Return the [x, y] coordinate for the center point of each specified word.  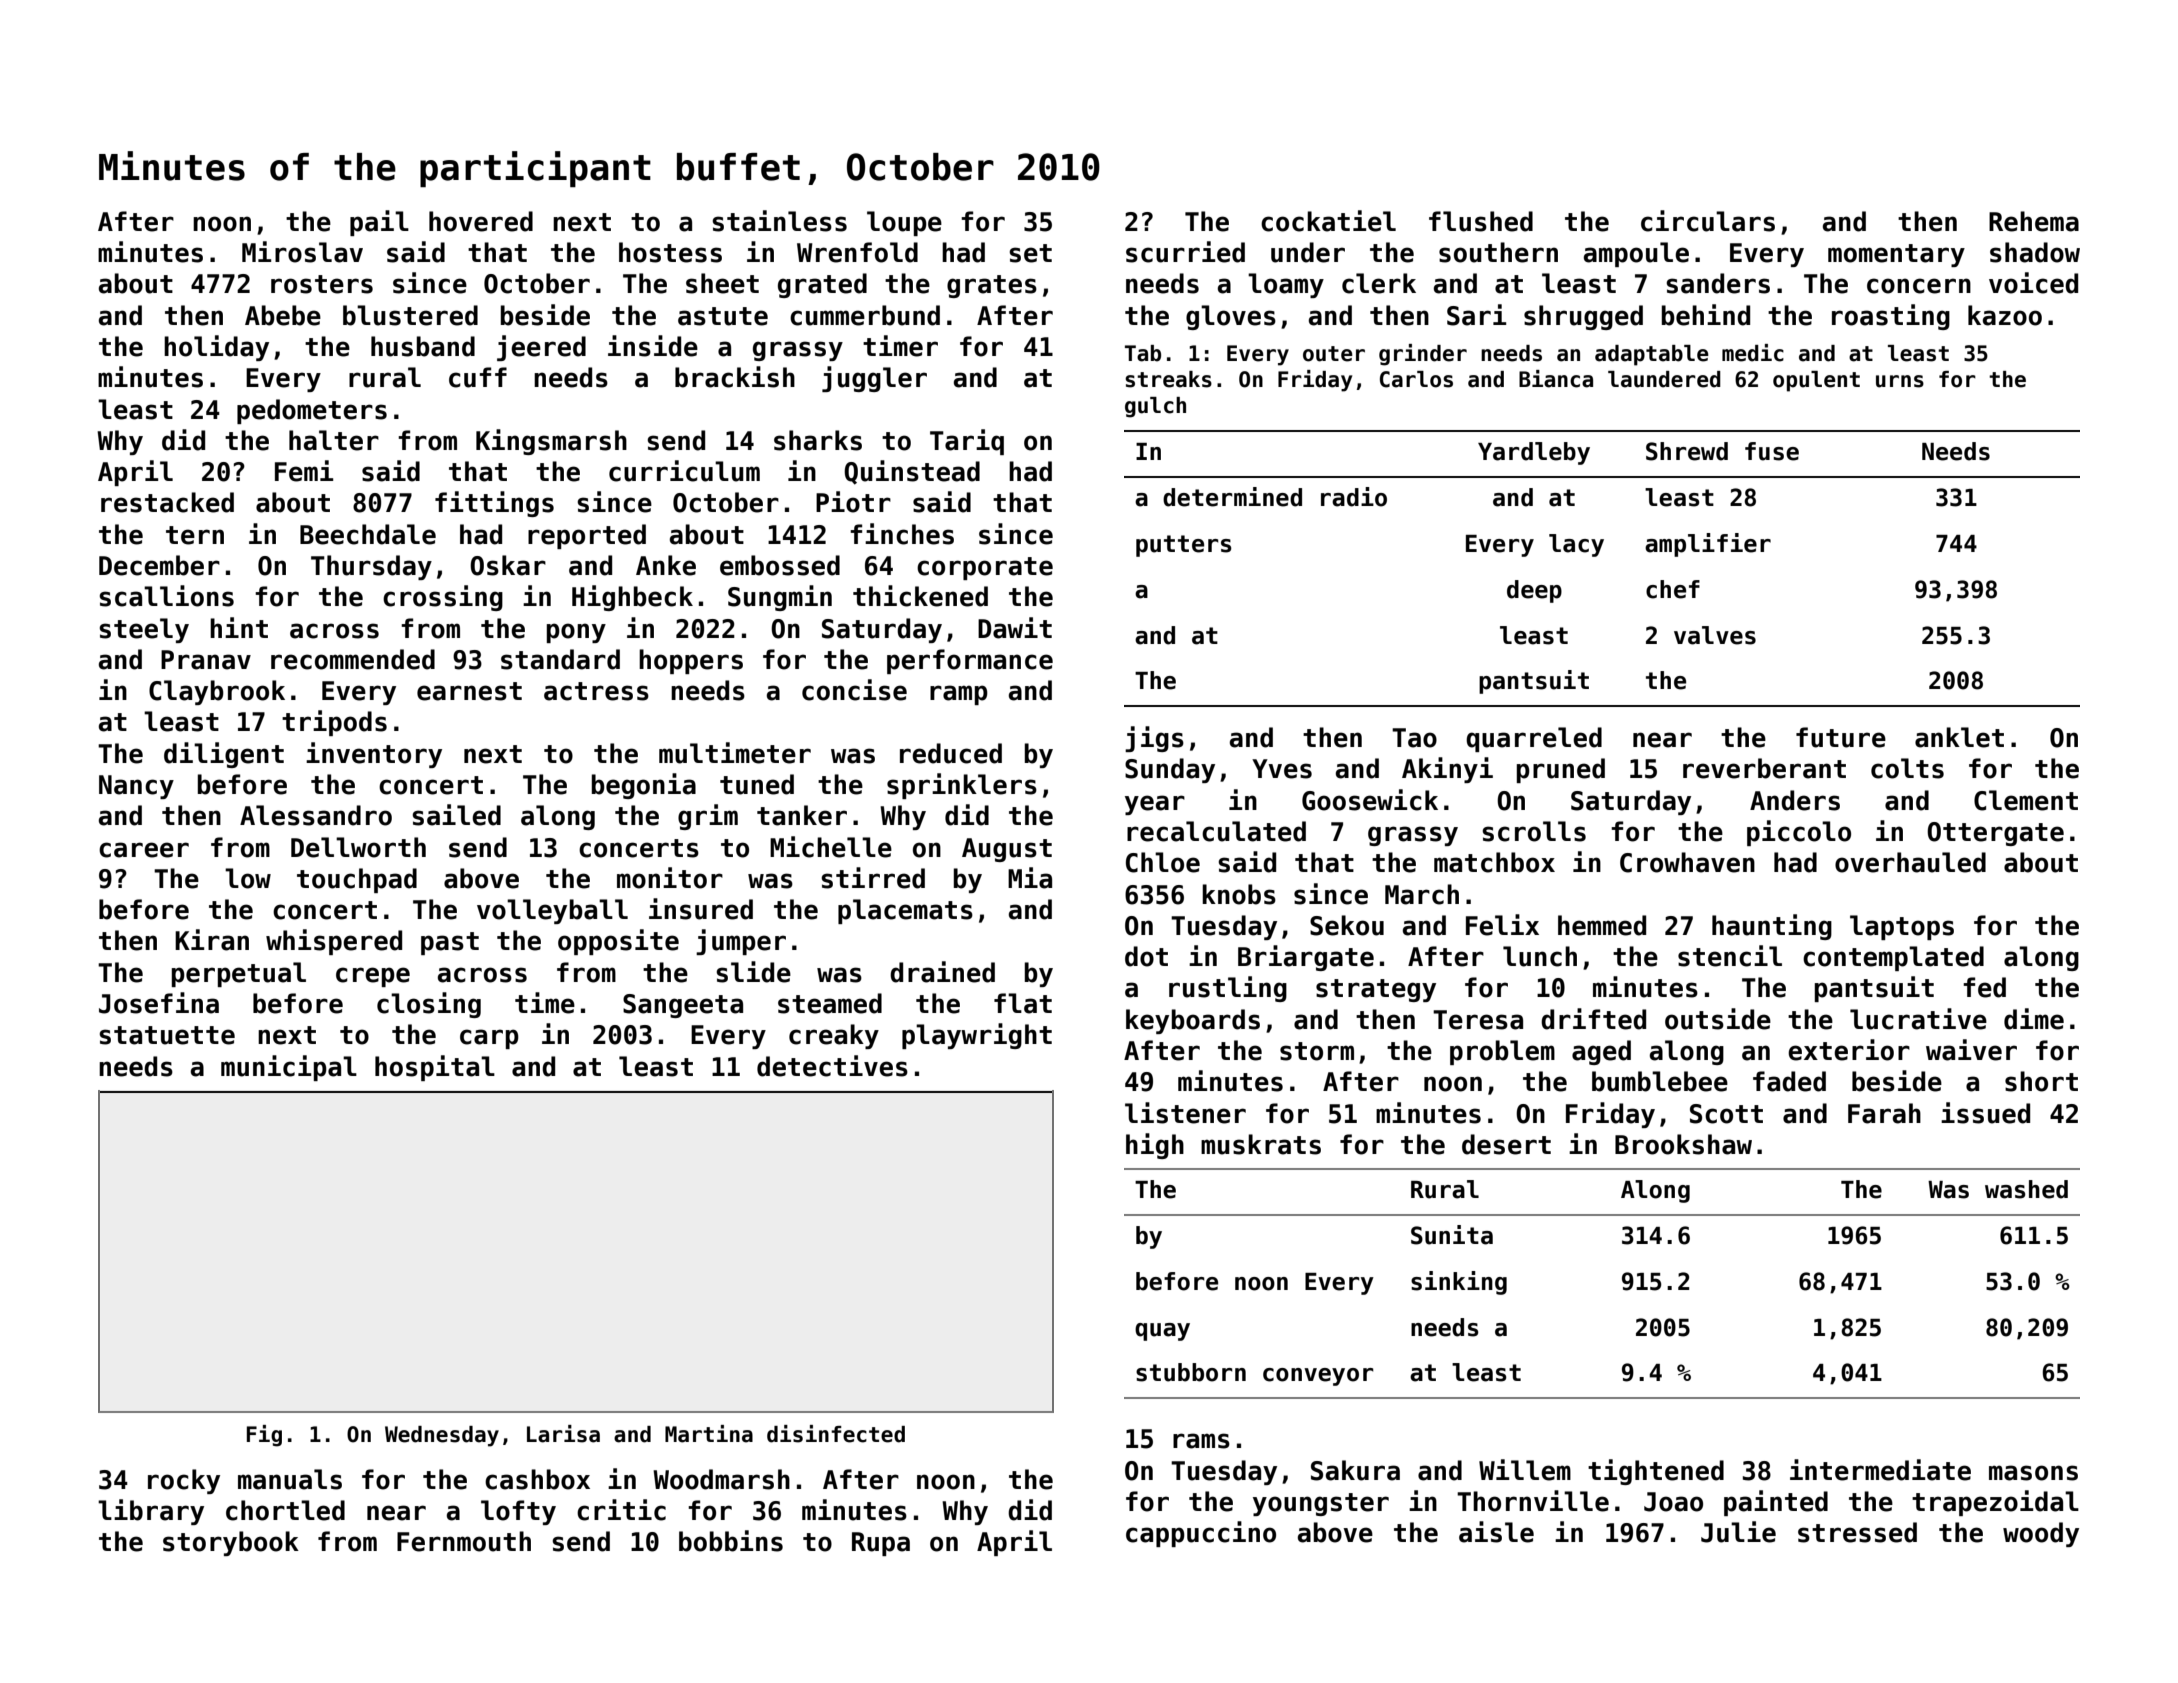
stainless [779, 221]
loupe [904, 223]
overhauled [1910, 862]
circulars [1708, 221]
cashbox [537, 1479]
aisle [1496, 1532]
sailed [456, 815]
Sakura [1355, 1470]
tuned [757, 784]
